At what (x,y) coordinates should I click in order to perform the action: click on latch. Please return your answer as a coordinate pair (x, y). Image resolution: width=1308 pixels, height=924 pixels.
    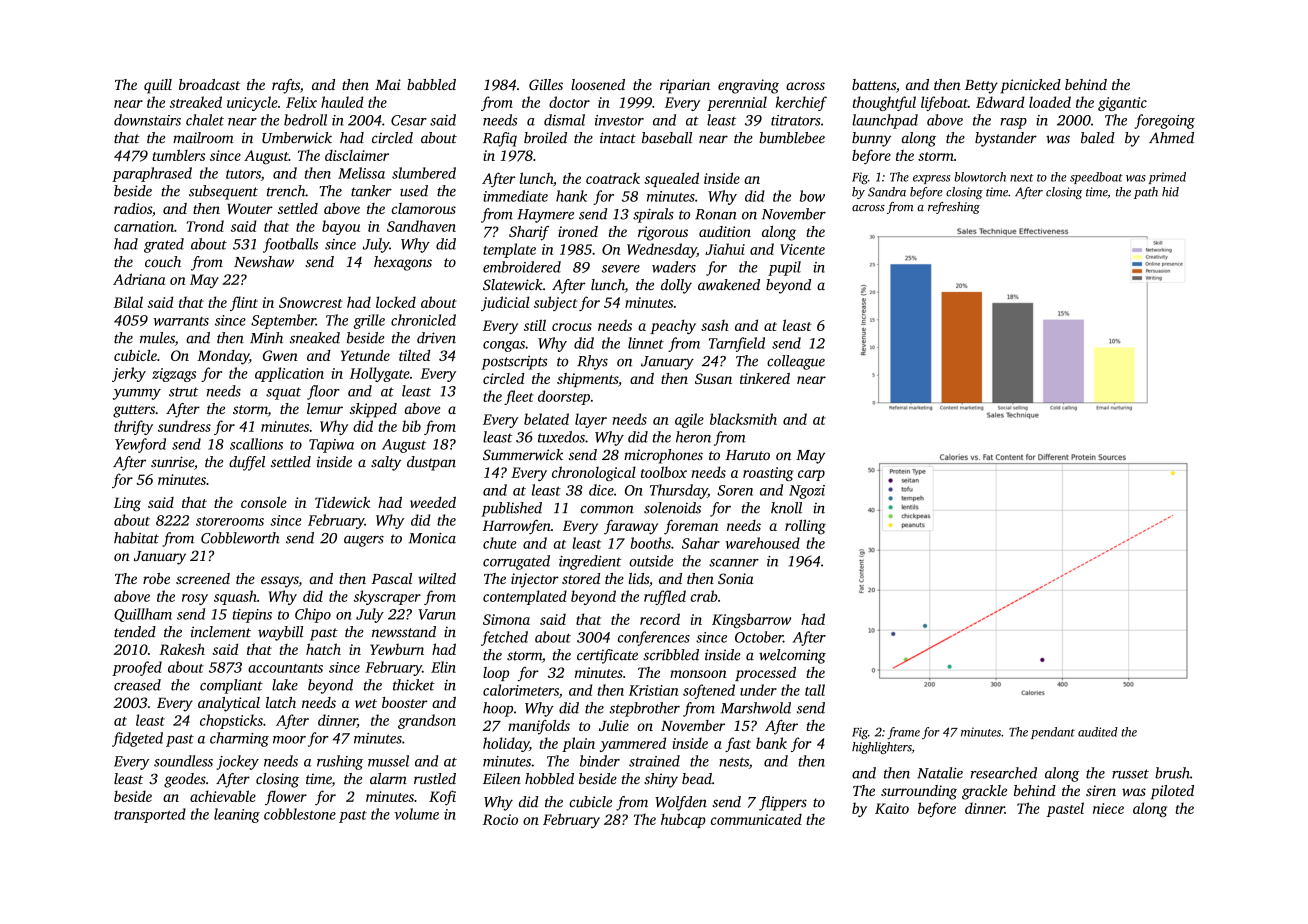
    Looking at the image, I should click on (281, 702).
